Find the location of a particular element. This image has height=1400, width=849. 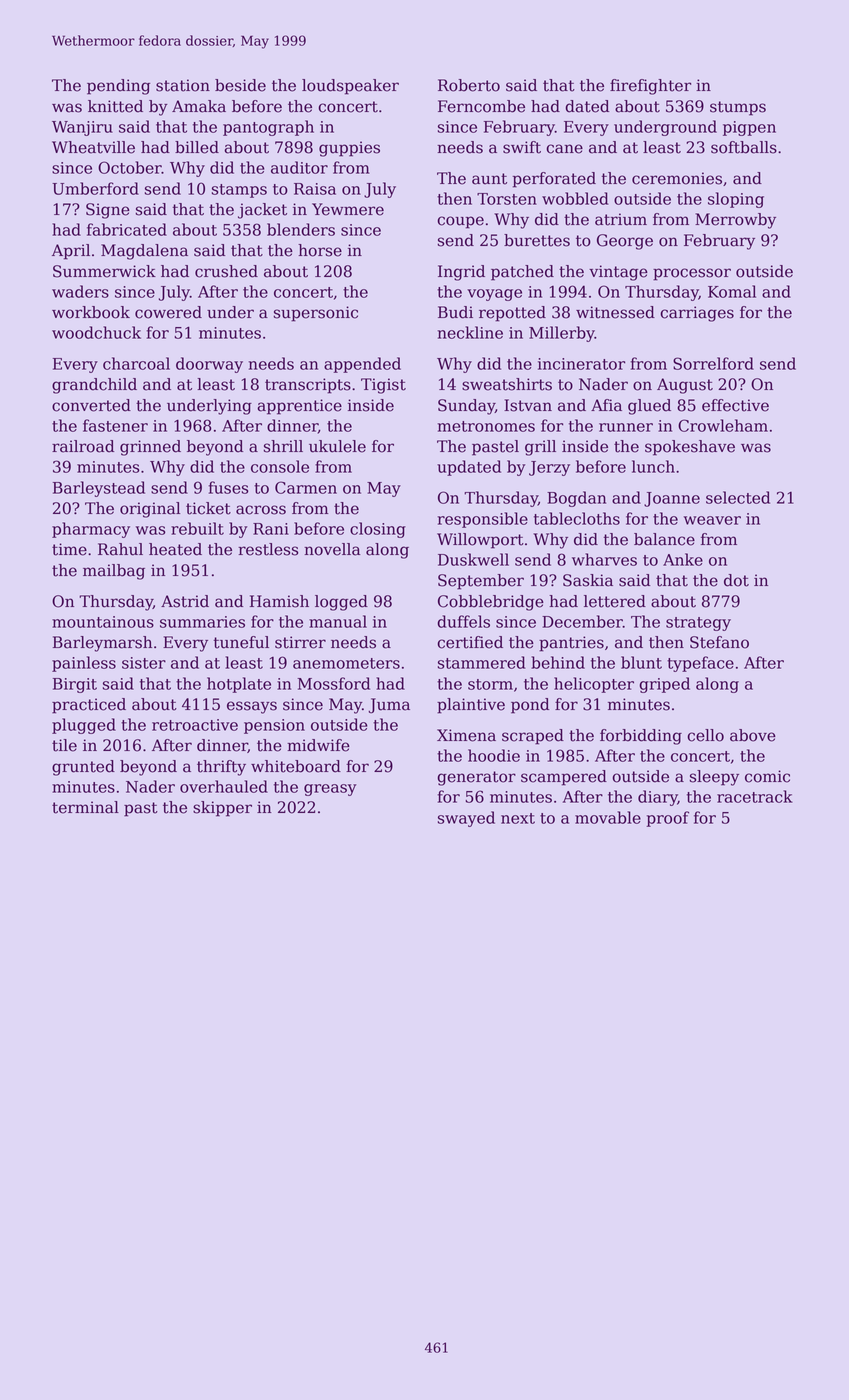

griped is located at coordinates (664, 685).
